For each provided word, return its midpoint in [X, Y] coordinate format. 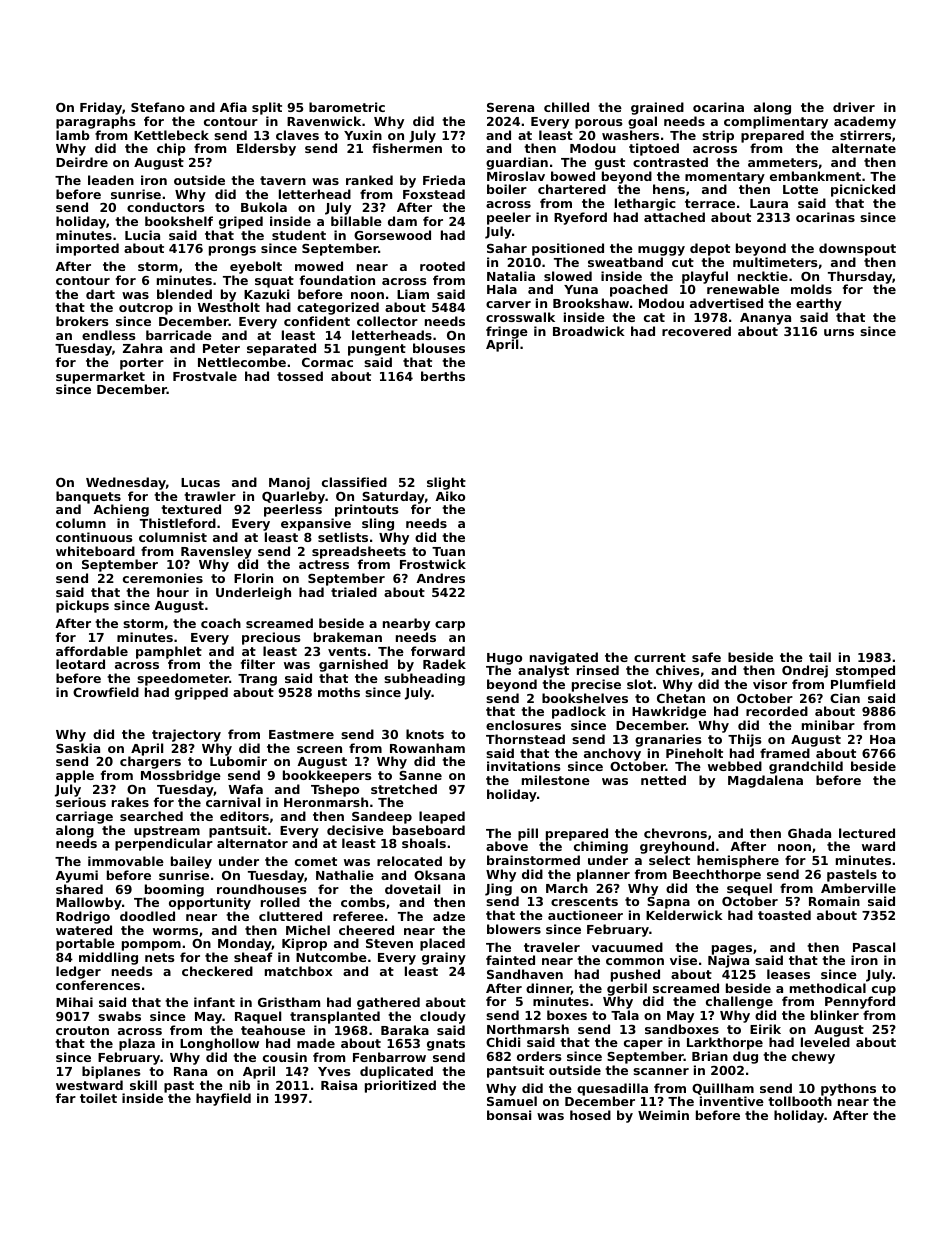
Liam [413, 294]
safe [706, 657]
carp [450, 626]
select [669, 860]
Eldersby [266, 149]
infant [214, 1002]
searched [151, 816]
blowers [514, 929]
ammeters [783, 162]
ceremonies [163, 578]
